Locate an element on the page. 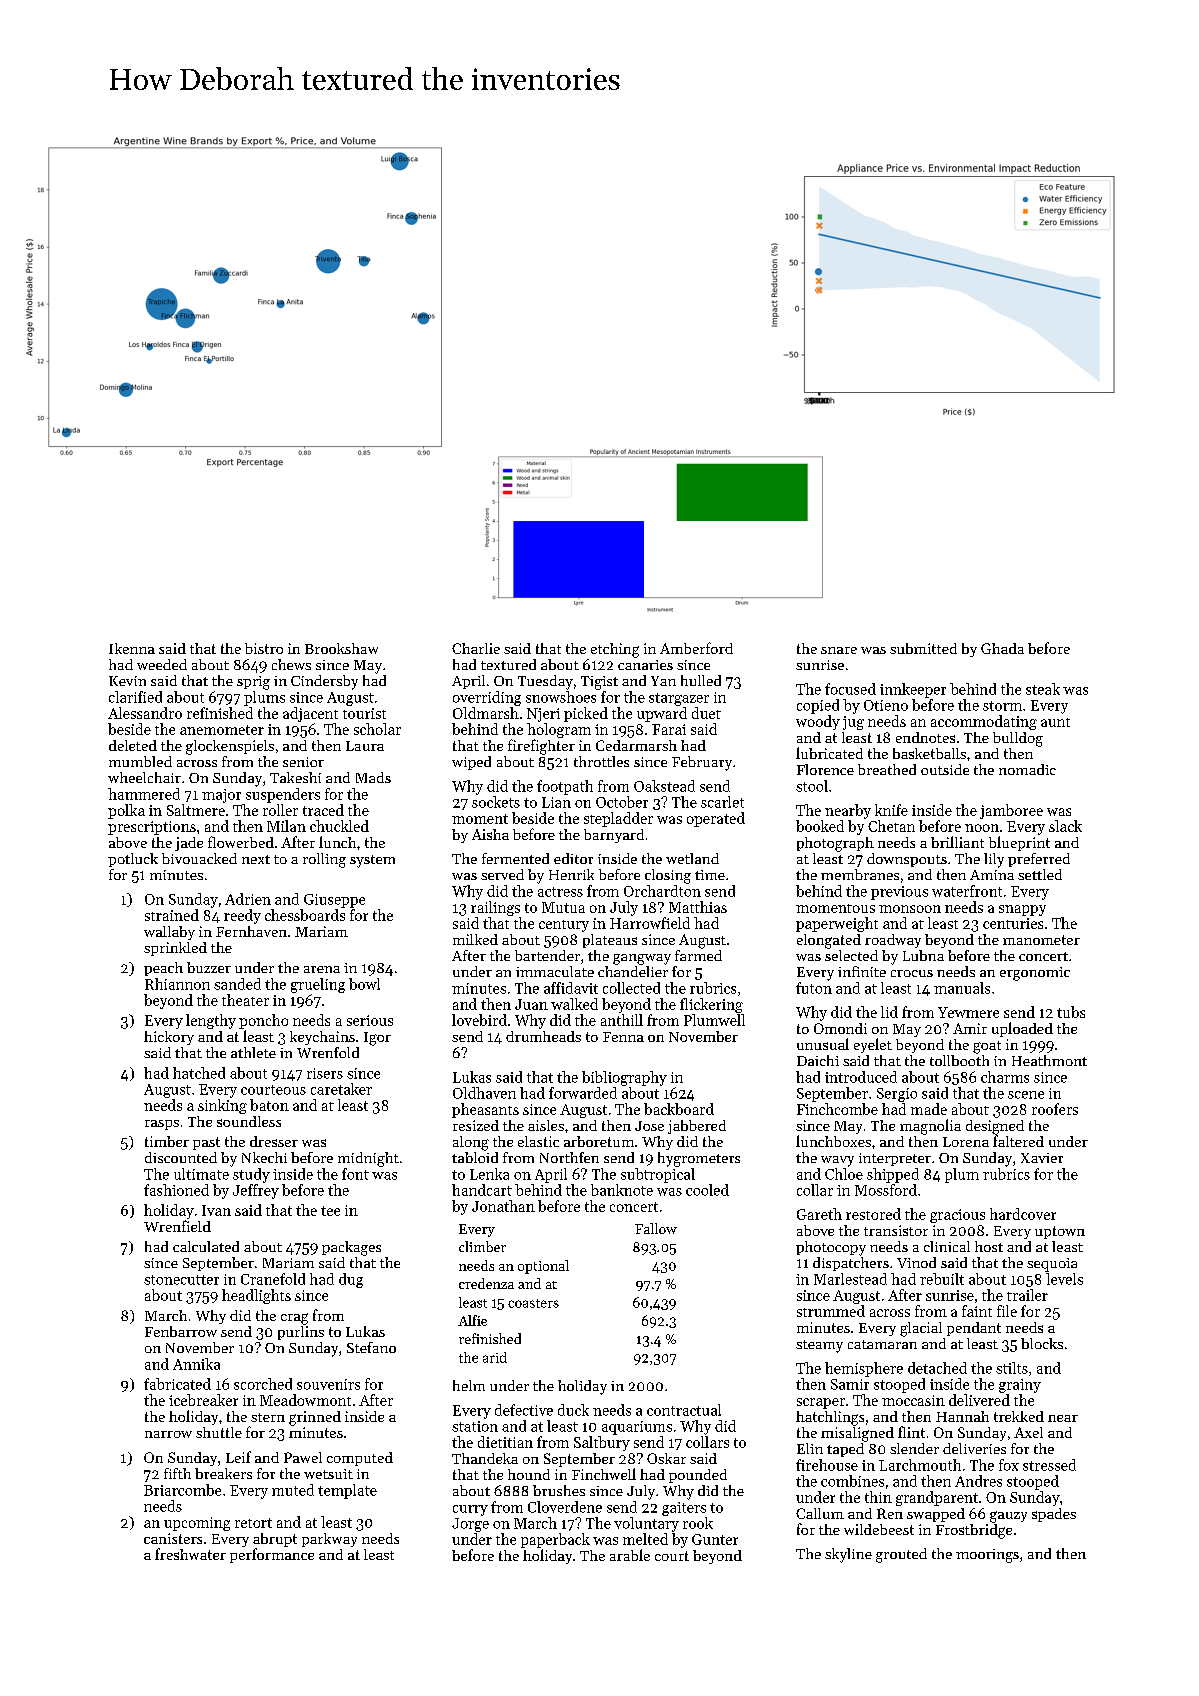  Ikenna is located at coordinates (132, 648).
